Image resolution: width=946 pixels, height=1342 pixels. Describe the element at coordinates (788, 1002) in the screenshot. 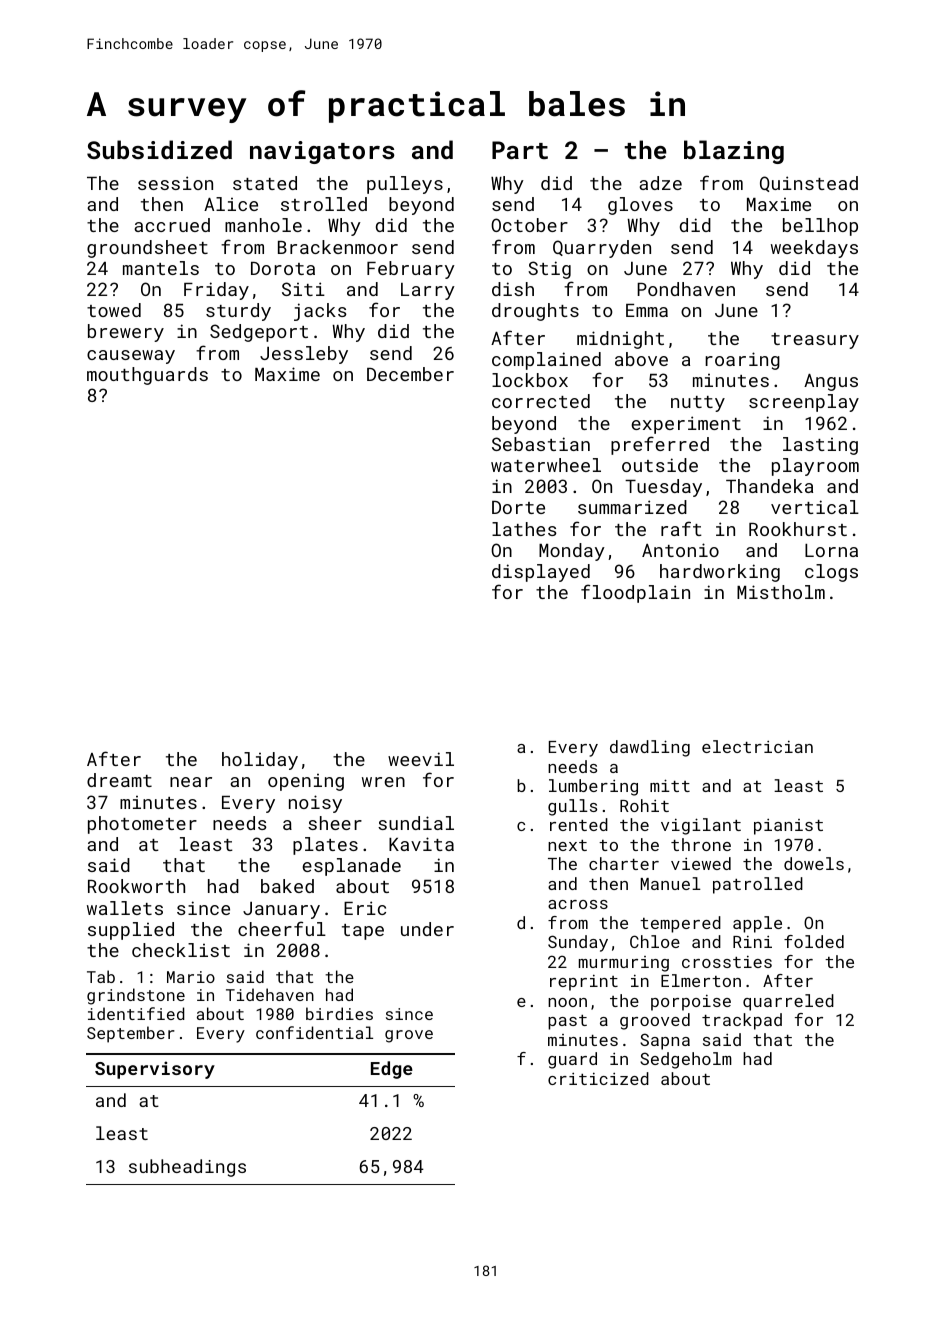

I see `quarreled` at that location.
